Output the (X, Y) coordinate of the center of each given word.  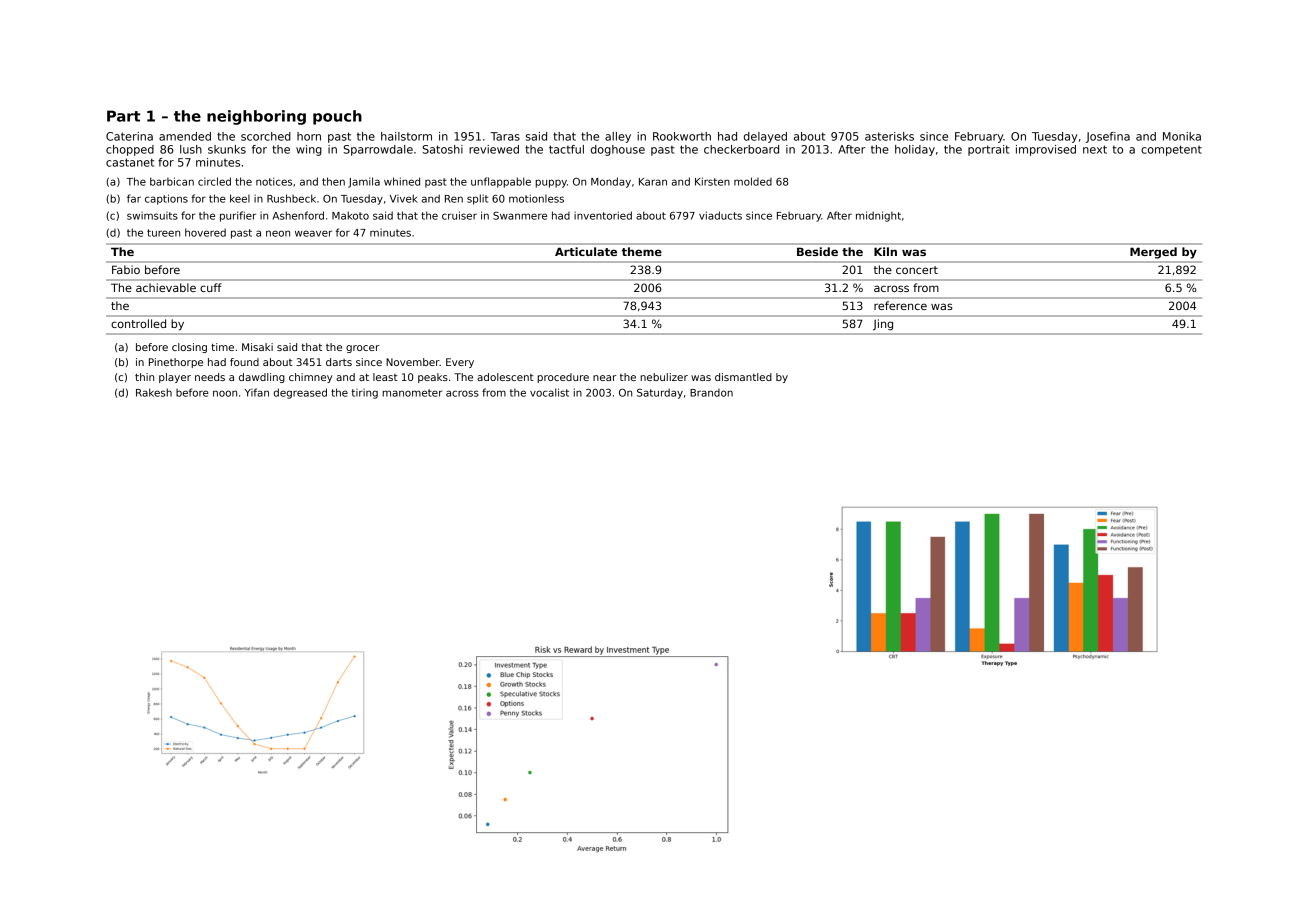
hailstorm (406, 136)
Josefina (1108, 137)
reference (900, 305)
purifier (238, 216)
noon (225, 393)
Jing (883, 325)
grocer (362, 349)
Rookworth (682, 136)
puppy (551, 183)
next (1095, 149)
